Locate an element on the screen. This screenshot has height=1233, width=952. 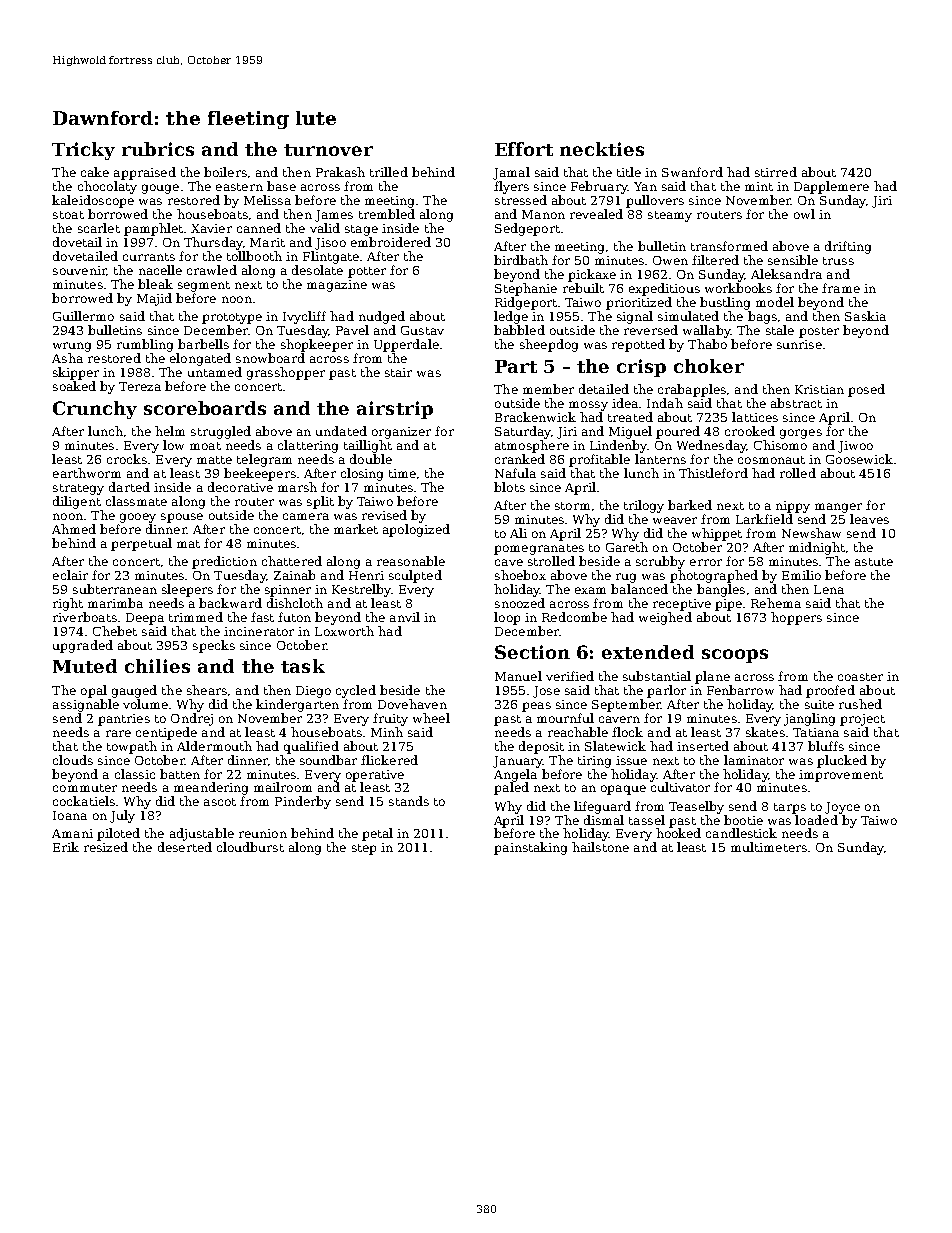
repotted is located at coordinates (638, 345).
